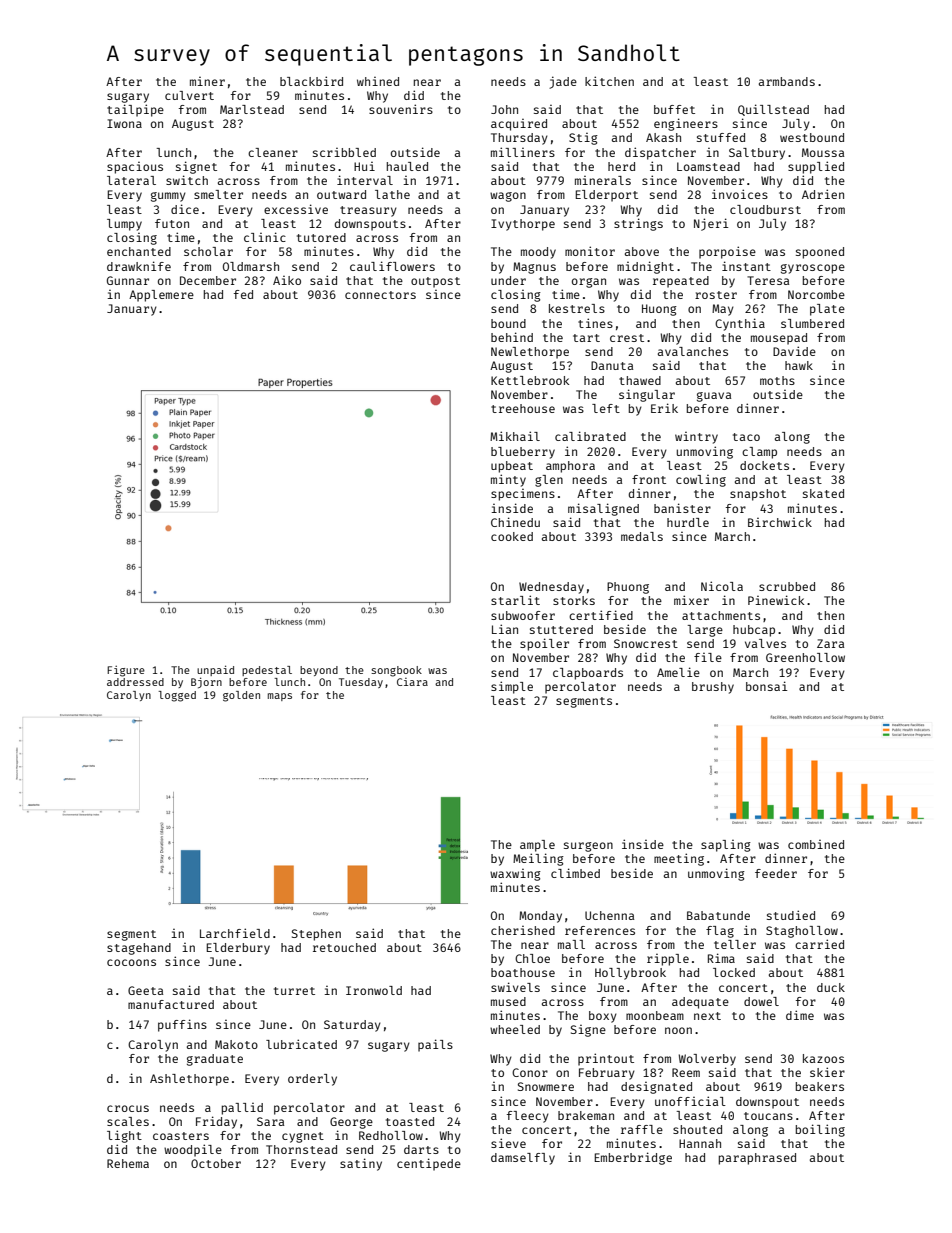  I want to click on Quillstead, so click(773, 110).
